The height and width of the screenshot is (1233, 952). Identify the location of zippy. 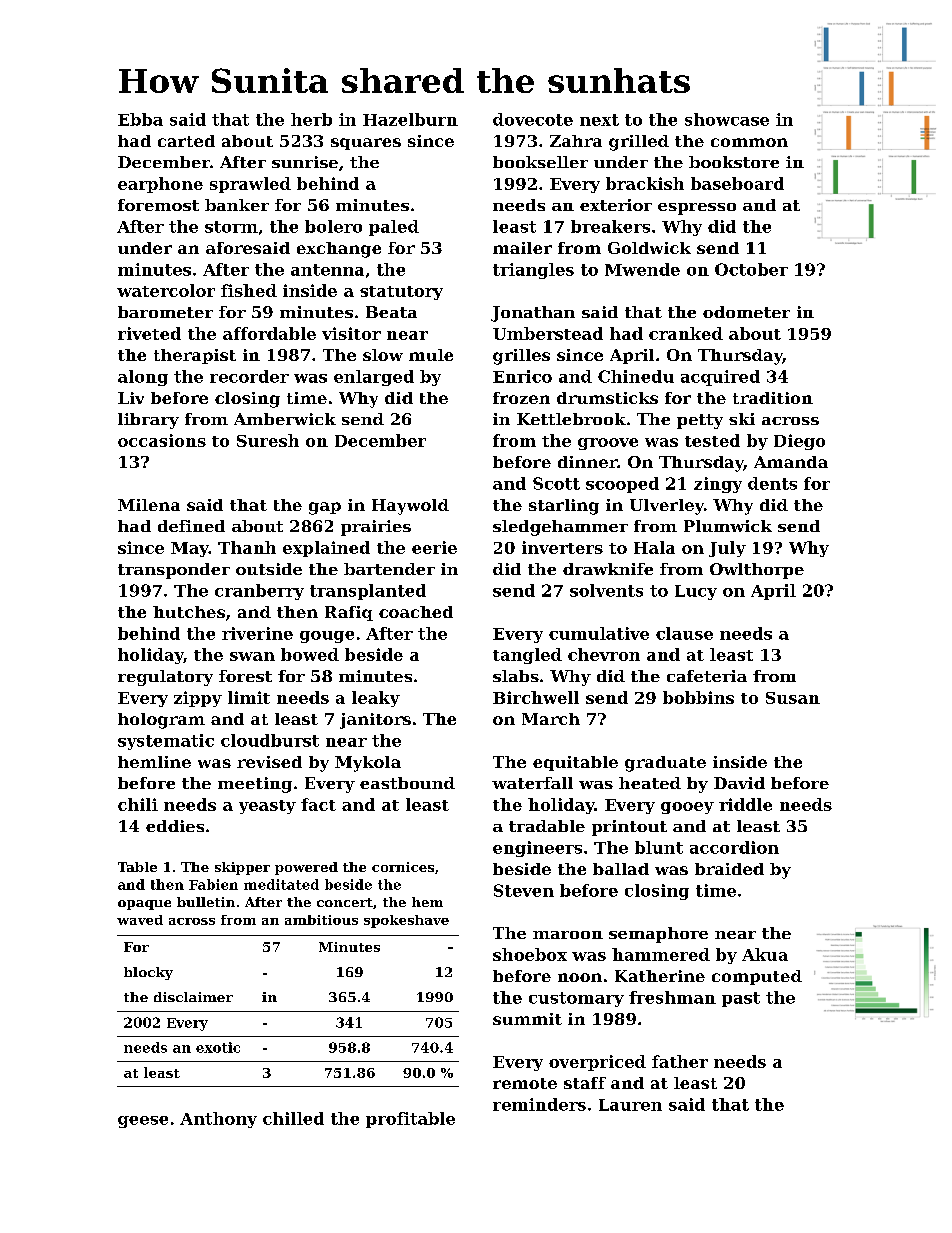
(198, 699).
